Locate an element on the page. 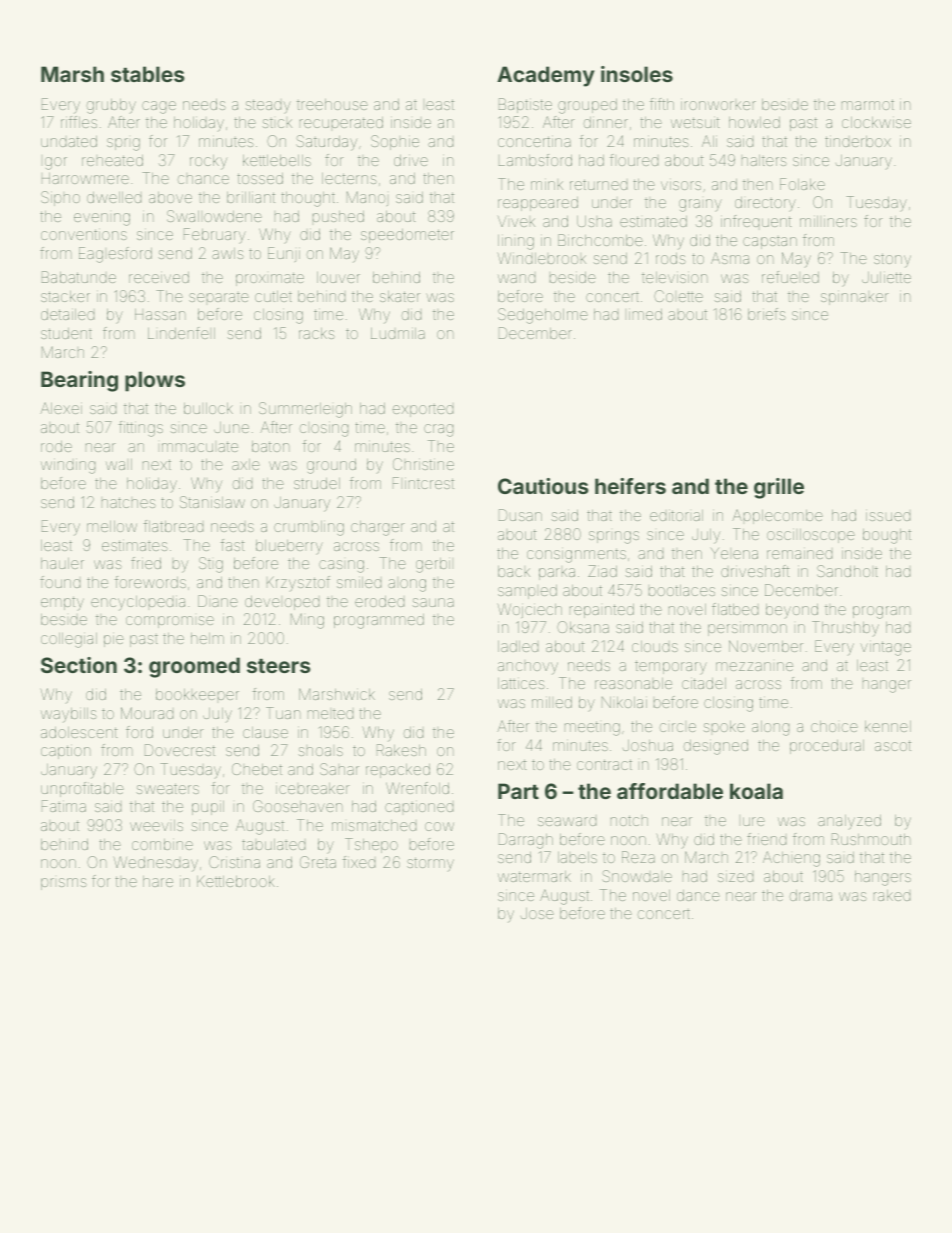 The image size is (952, 1233). Ali is located at coordinates (709, 141).
